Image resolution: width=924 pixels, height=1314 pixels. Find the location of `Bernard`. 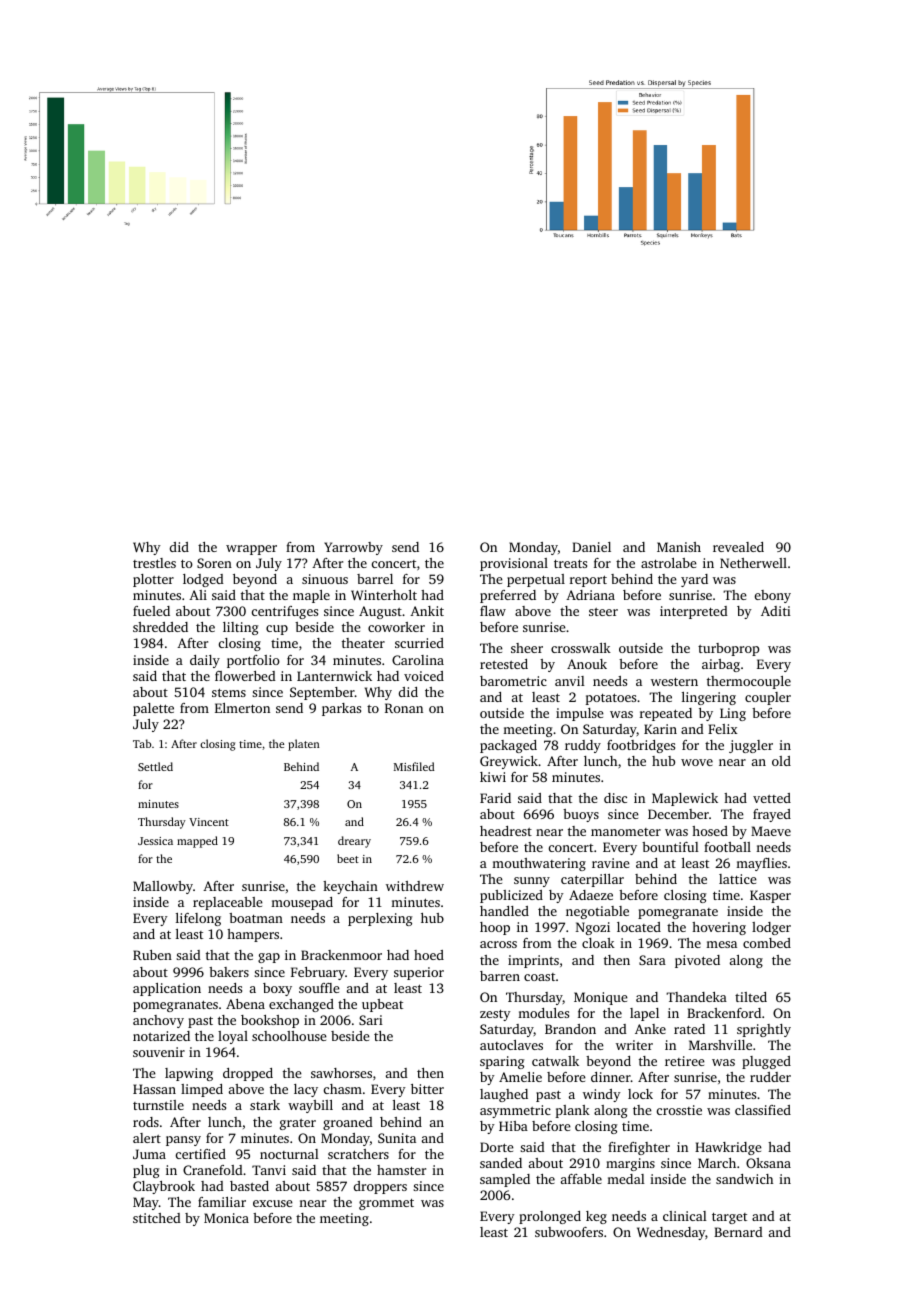

Bernard is located at coordinates (738, 1232).
